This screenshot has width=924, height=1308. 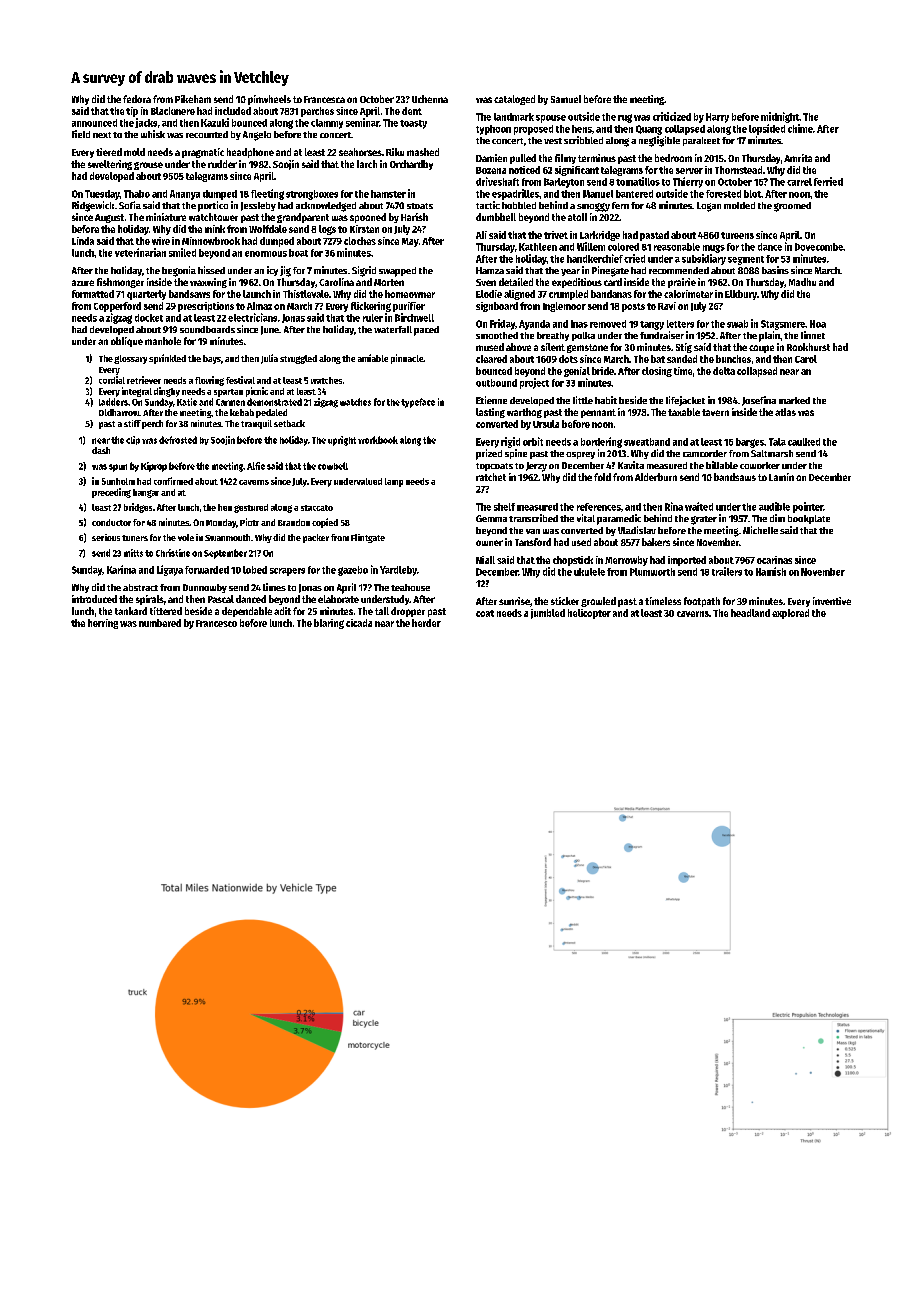 I want to click on Dovecombe, so click(x=819, y=247).
